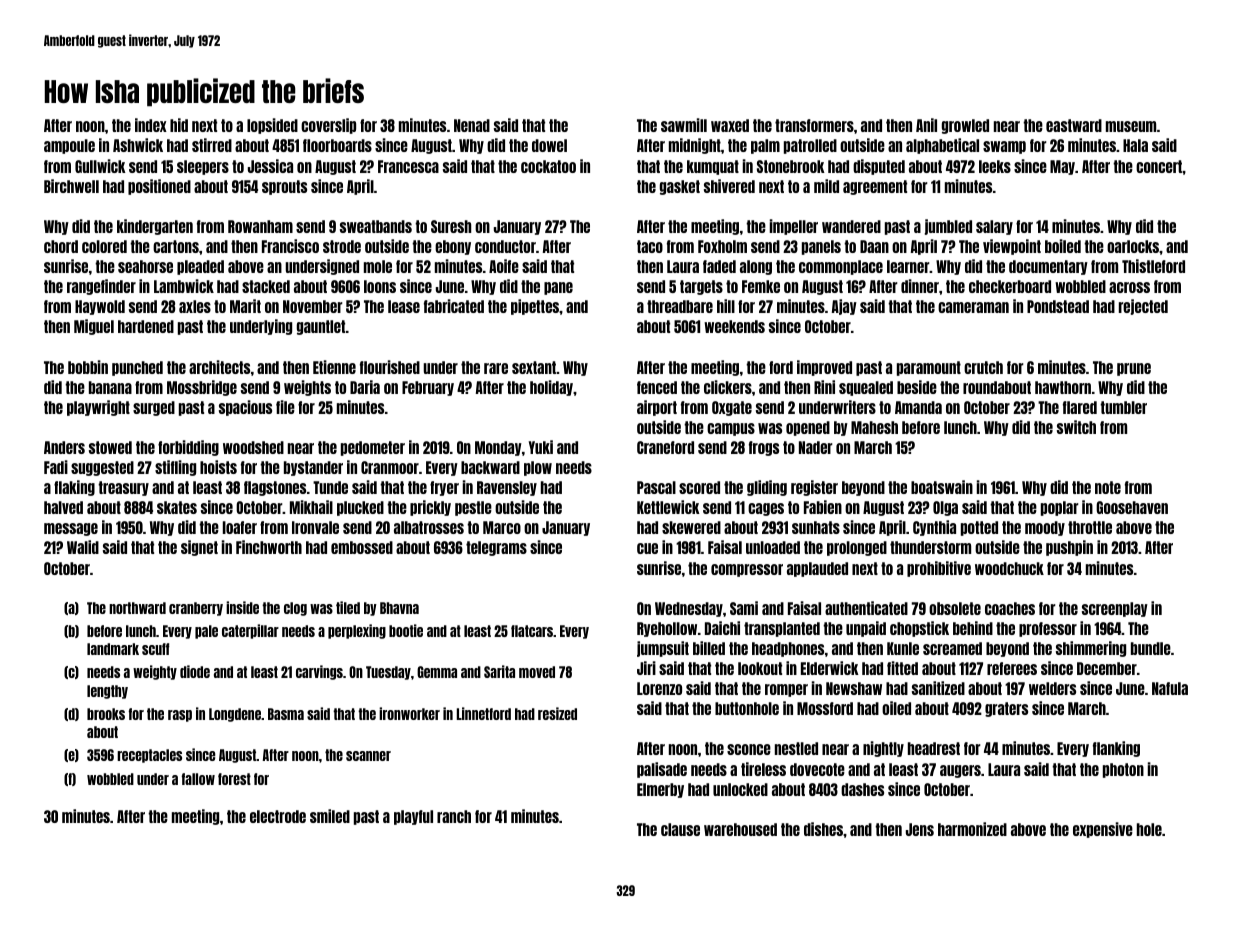 The height and width of the page is (952, 1233). I want to click on note, so click(1108, 487).
